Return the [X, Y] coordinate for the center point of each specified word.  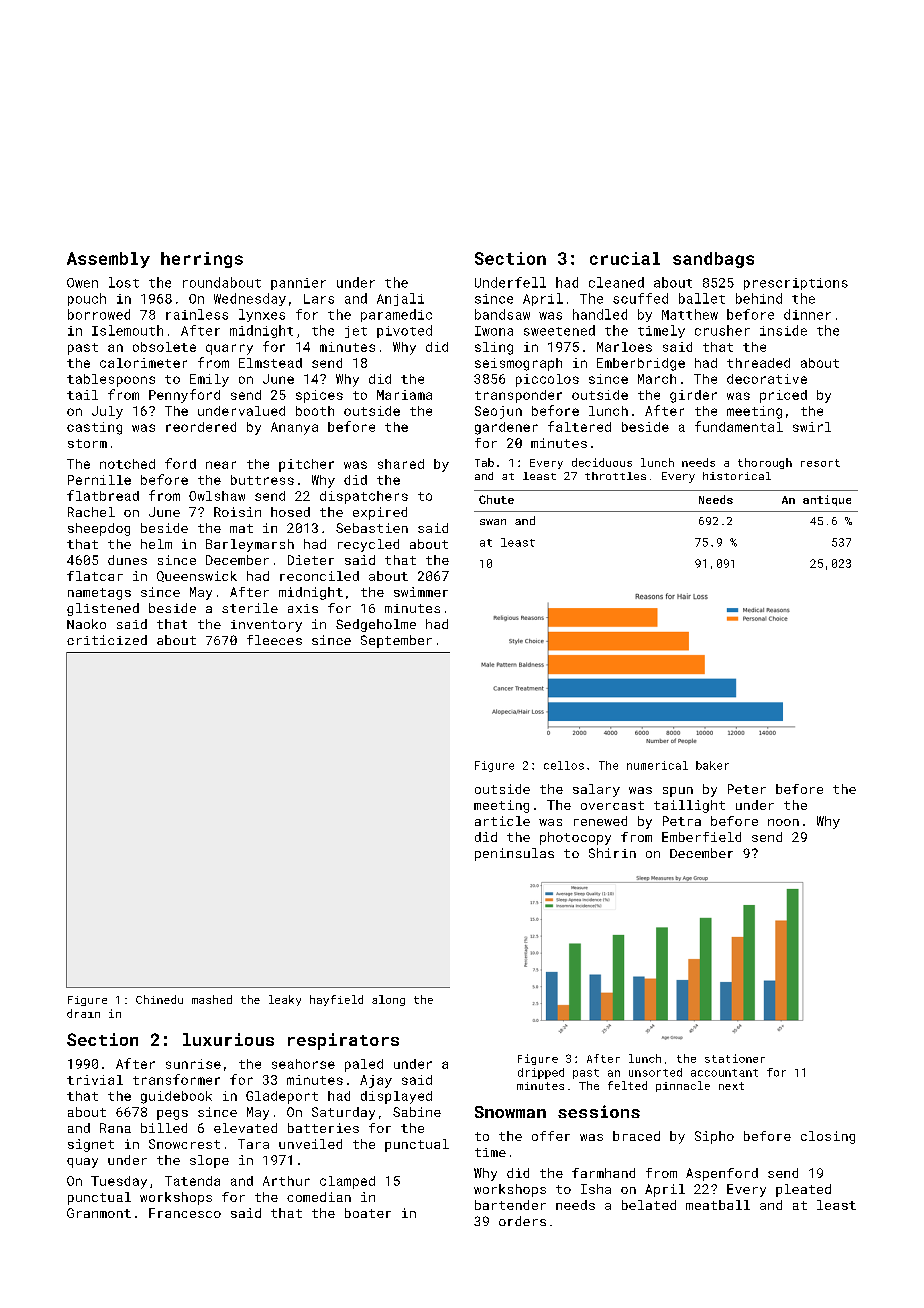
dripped [541, 1073]
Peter [747, 789]
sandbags [713, 260]
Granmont [99, 1213]
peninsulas [514, 854]
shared [401, 464]
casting [94, 428]
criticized [107, 640]
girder [693, 396]
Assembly [108, 260]
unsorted [655, 1072]
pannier [298, 284]
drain [83, 1013]
